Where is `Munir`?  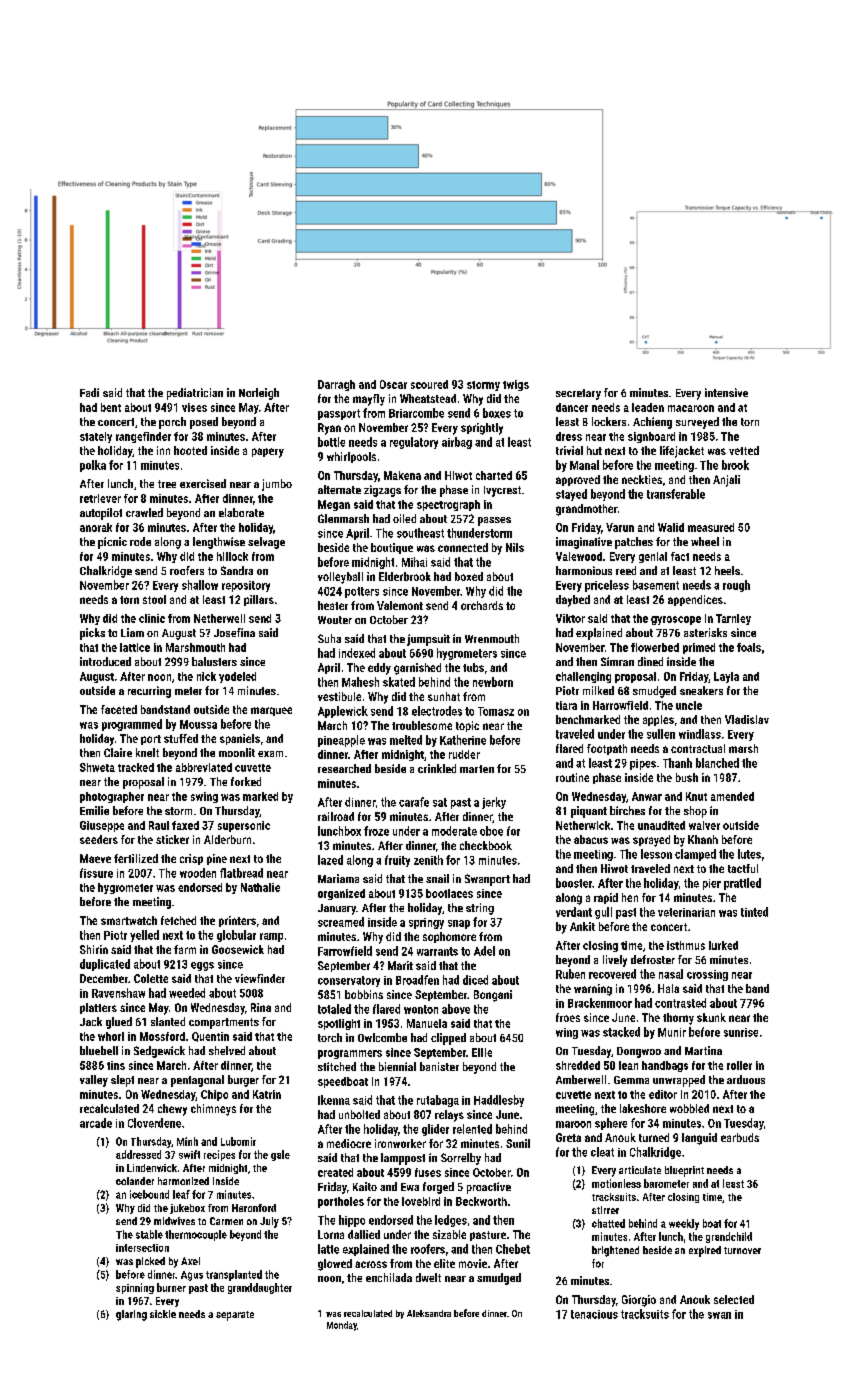
Munir is located at coordinates (672, 1032).
